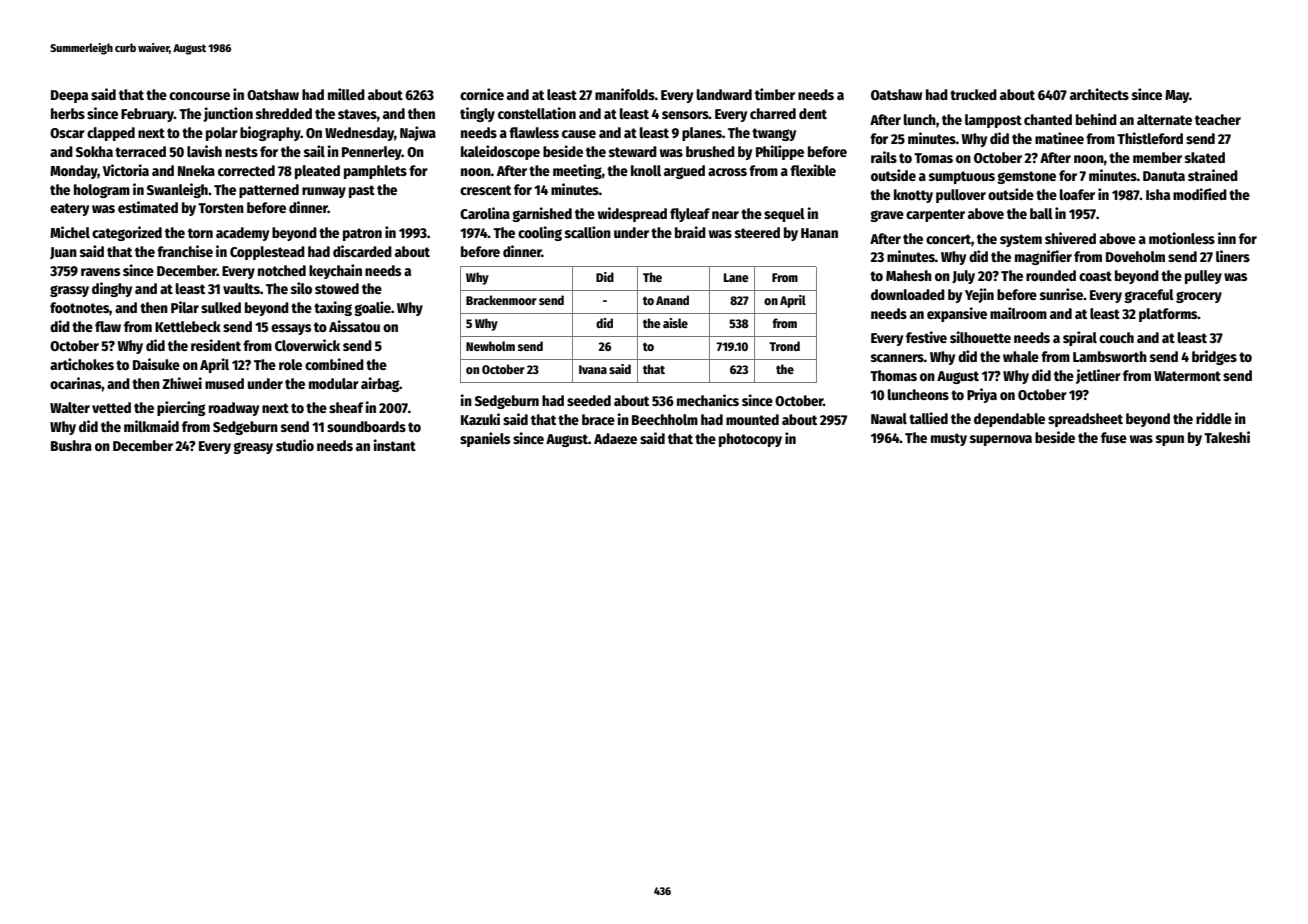 The image size is (1308, 924). I want to click on photocopy, so click(750, 440).
